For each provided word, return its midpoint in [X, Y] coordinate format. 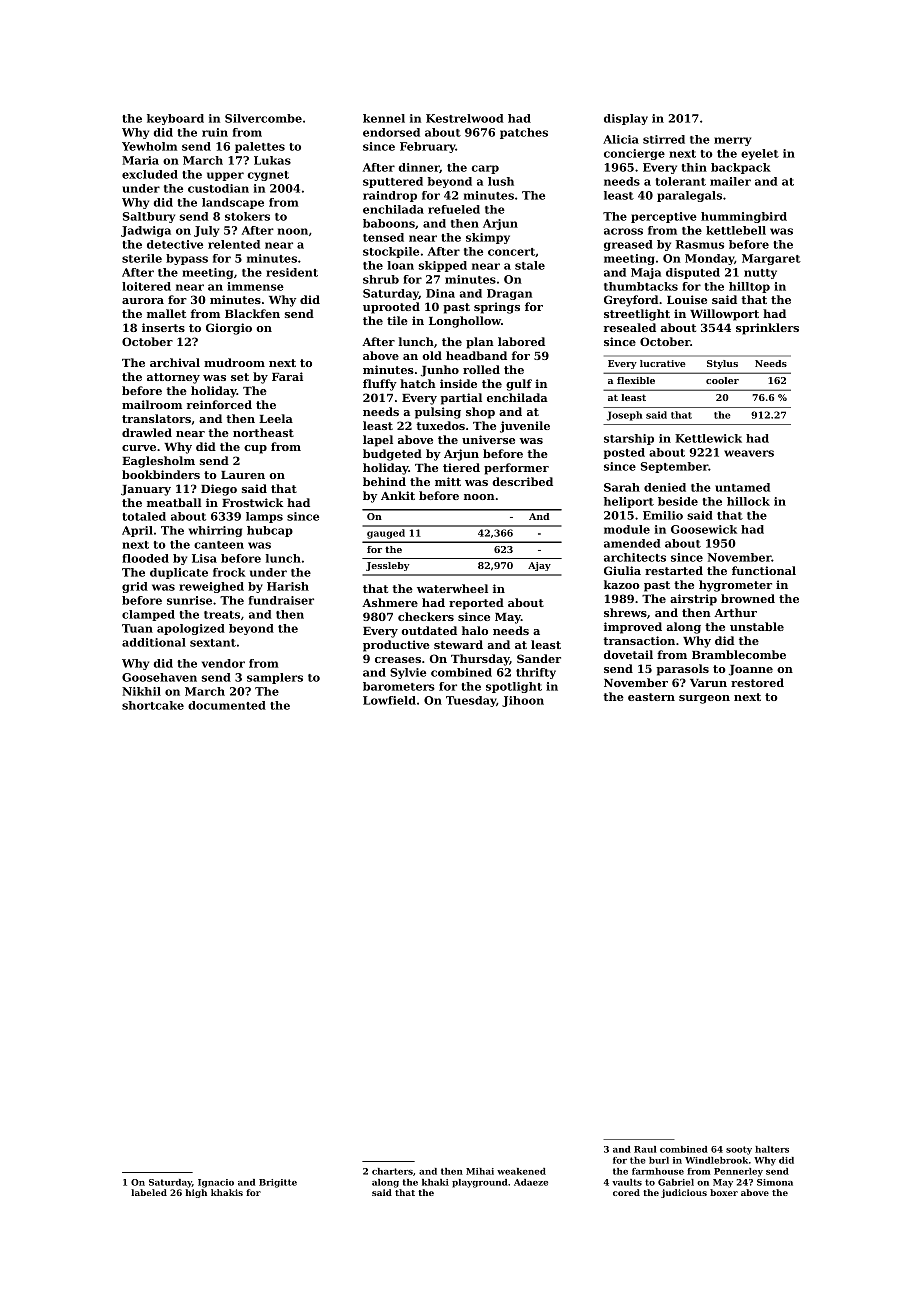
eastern [651, 697]
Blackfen [252, 313]
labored [521, 341]
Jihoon [523, 701]
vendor [223, 663]
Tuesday [471, 701]
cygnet [268, 176]
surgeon [704, 699]
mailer [730, 181]
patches [524, 133]
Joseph [624, 416]
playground [480, 1183]
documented [227, 705]
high [196, 1193]
